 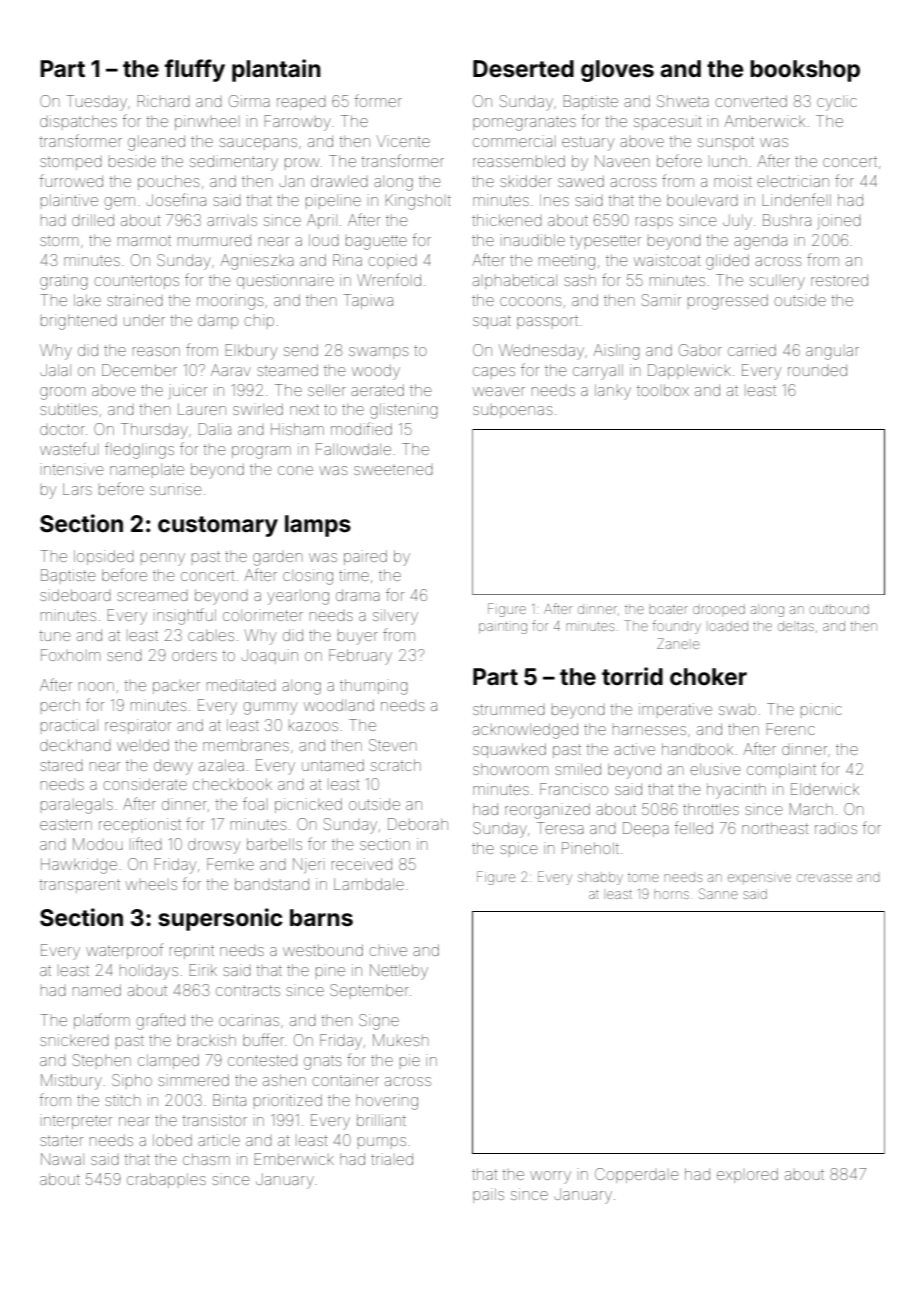 I want to click on subpoenas, so click(x=512, y=412).
